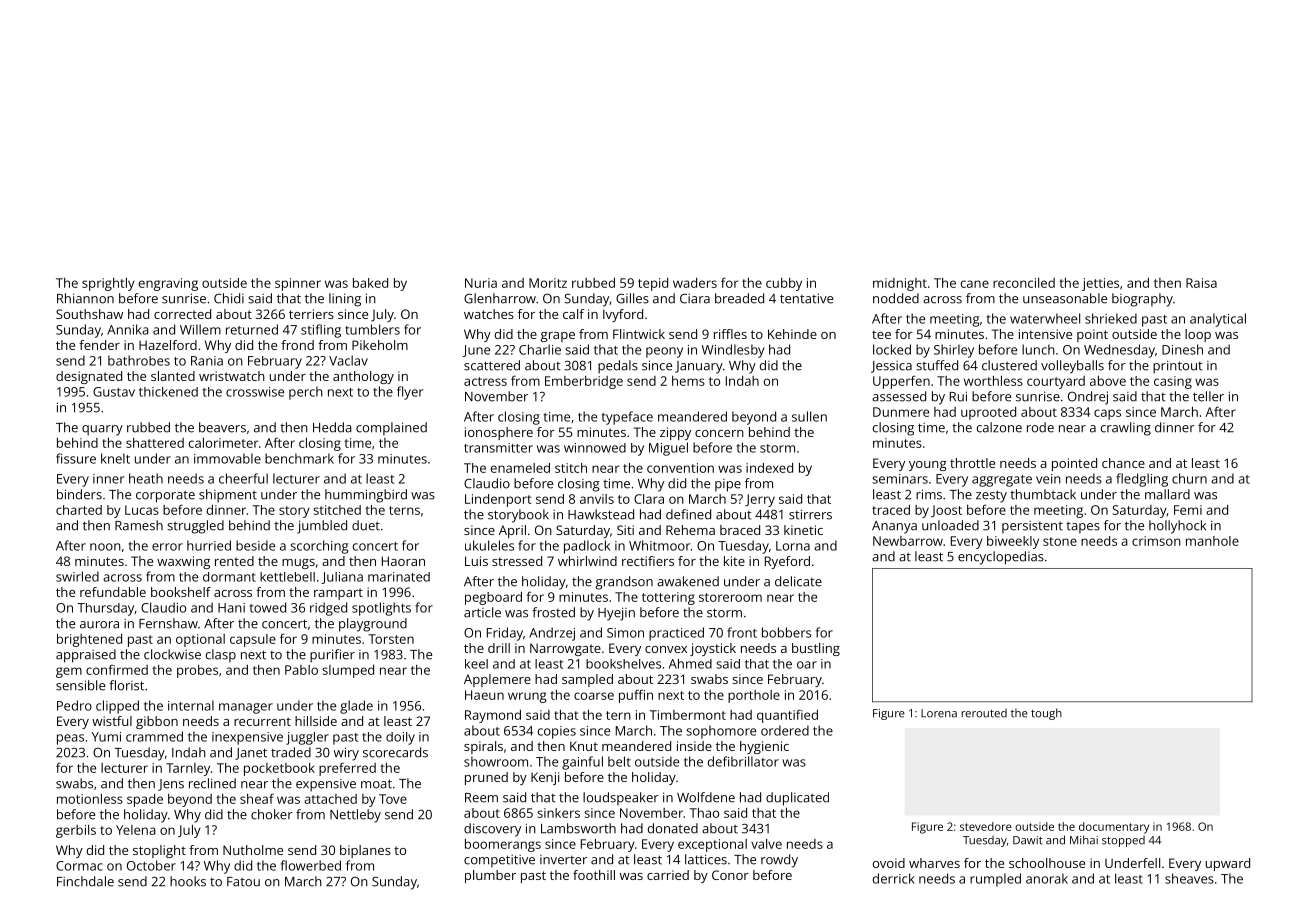  What do you see at coordinates (89, 314) in the page?
I see `Southshaw` at bounding box center [89, 314].
